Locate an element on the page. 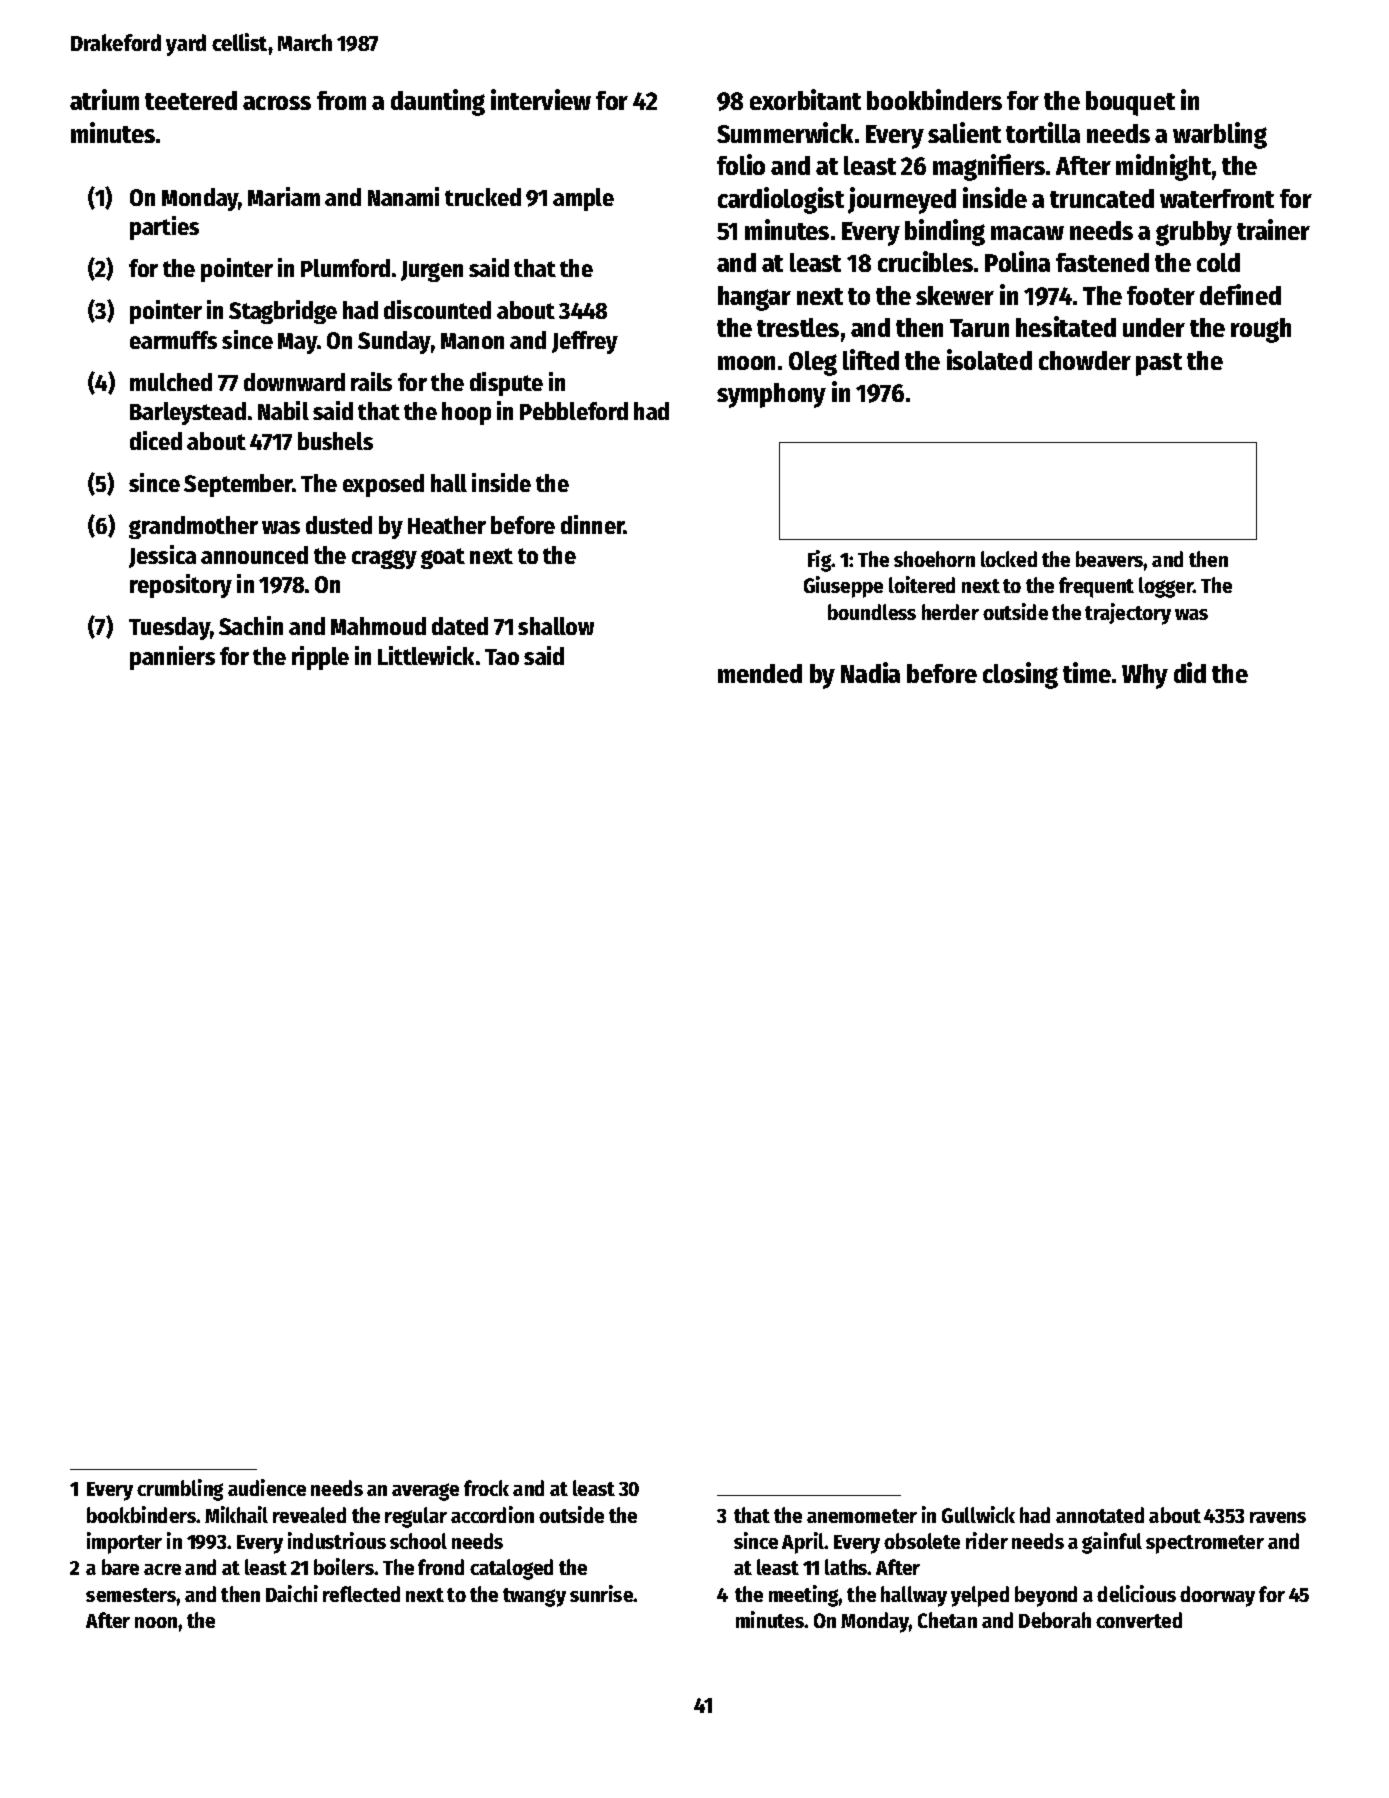 This image has height=1798, width=1389. annotated is located at coordinates (1100, 1515).
